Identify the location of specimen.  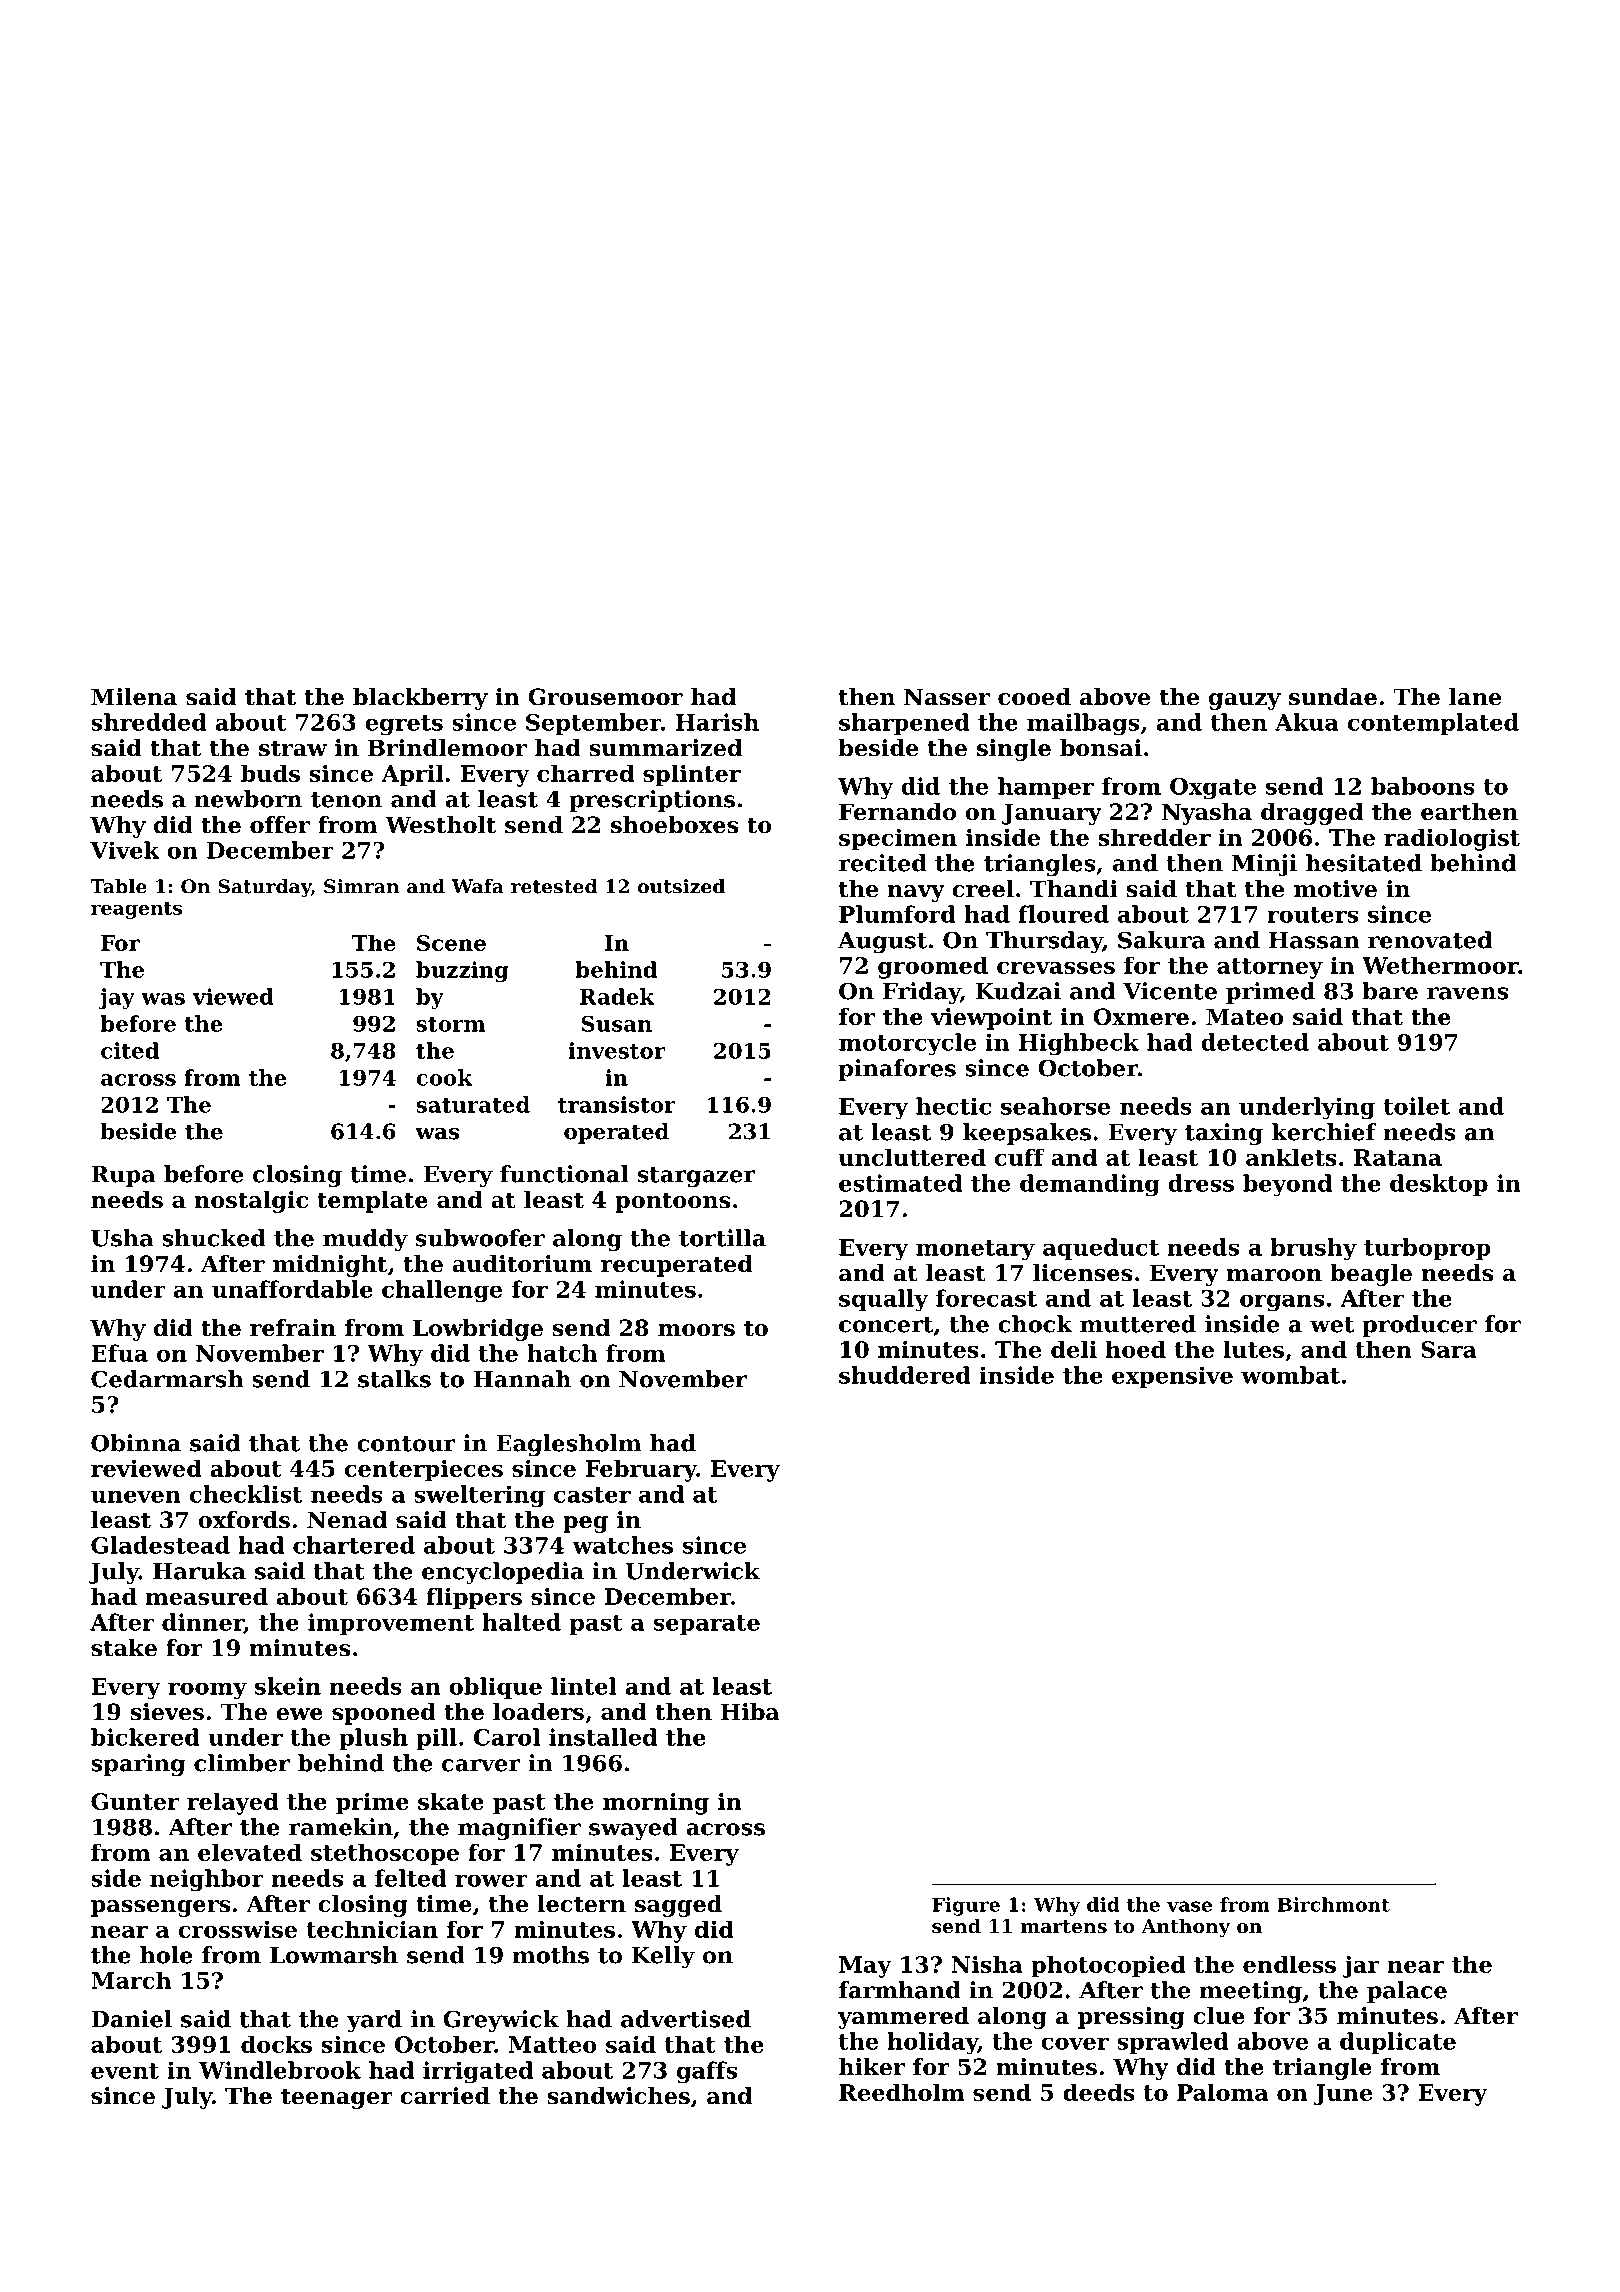
(898, 839).
